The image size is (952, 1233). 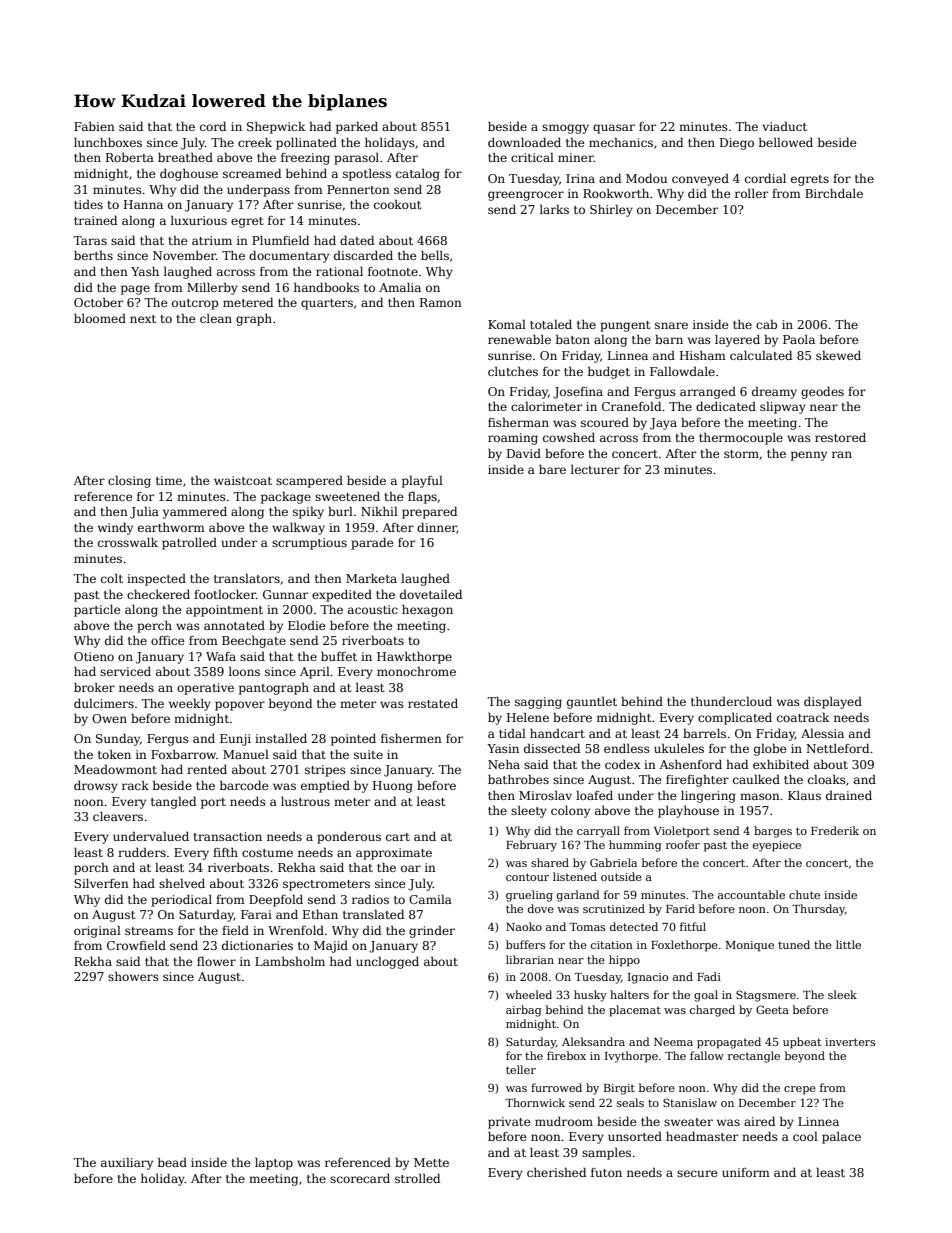 What do you see at coordinates (109, 718) in the page?
I see `Owen` at bounding box center [109, 718].
